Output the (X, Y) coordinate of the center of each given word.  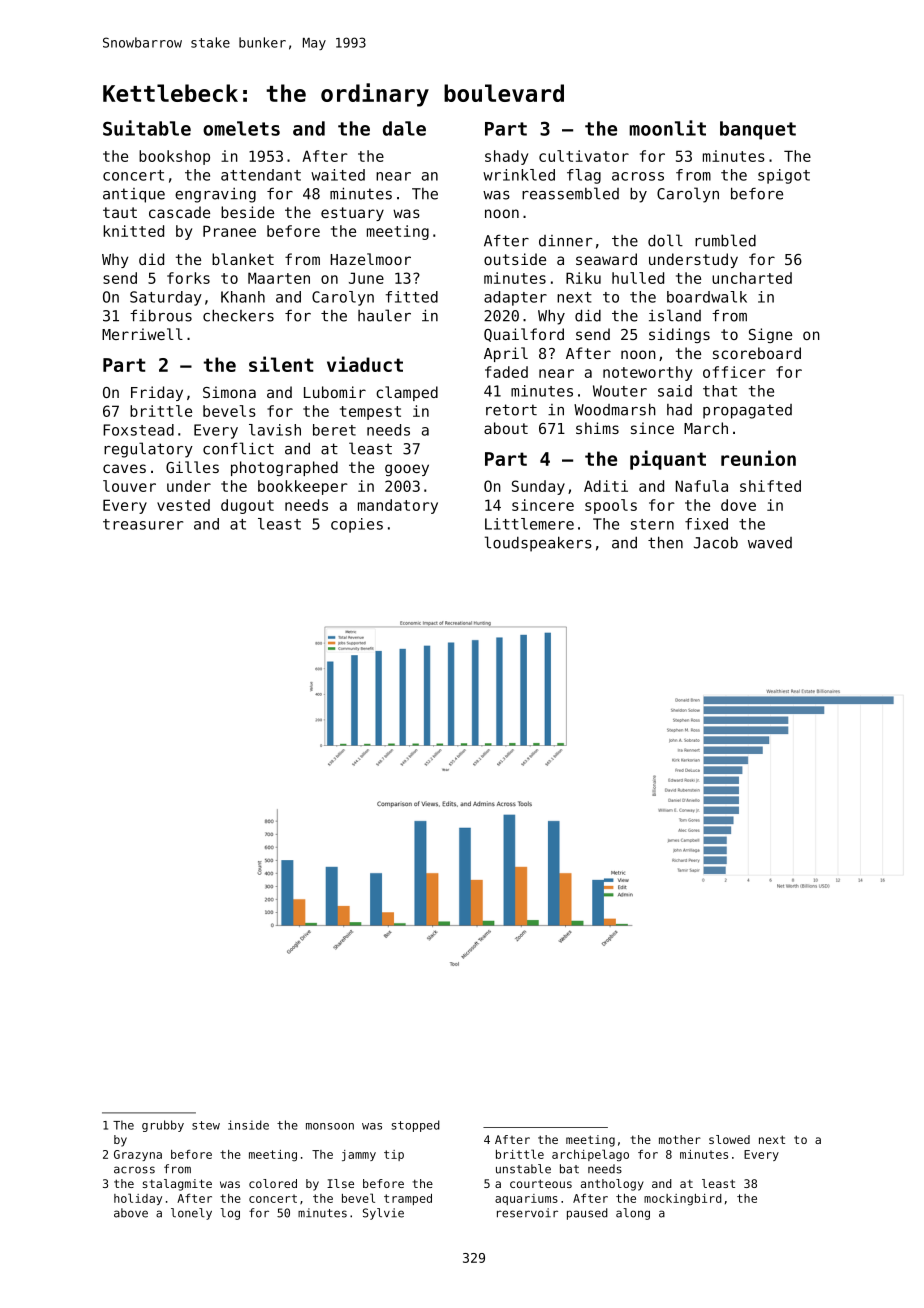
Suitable (147, 128)
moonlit (667, 128)
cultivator (584, 156)
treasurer (143, 524)
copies (357, 525)
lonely (191, 1214)
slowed (729, 1139)
